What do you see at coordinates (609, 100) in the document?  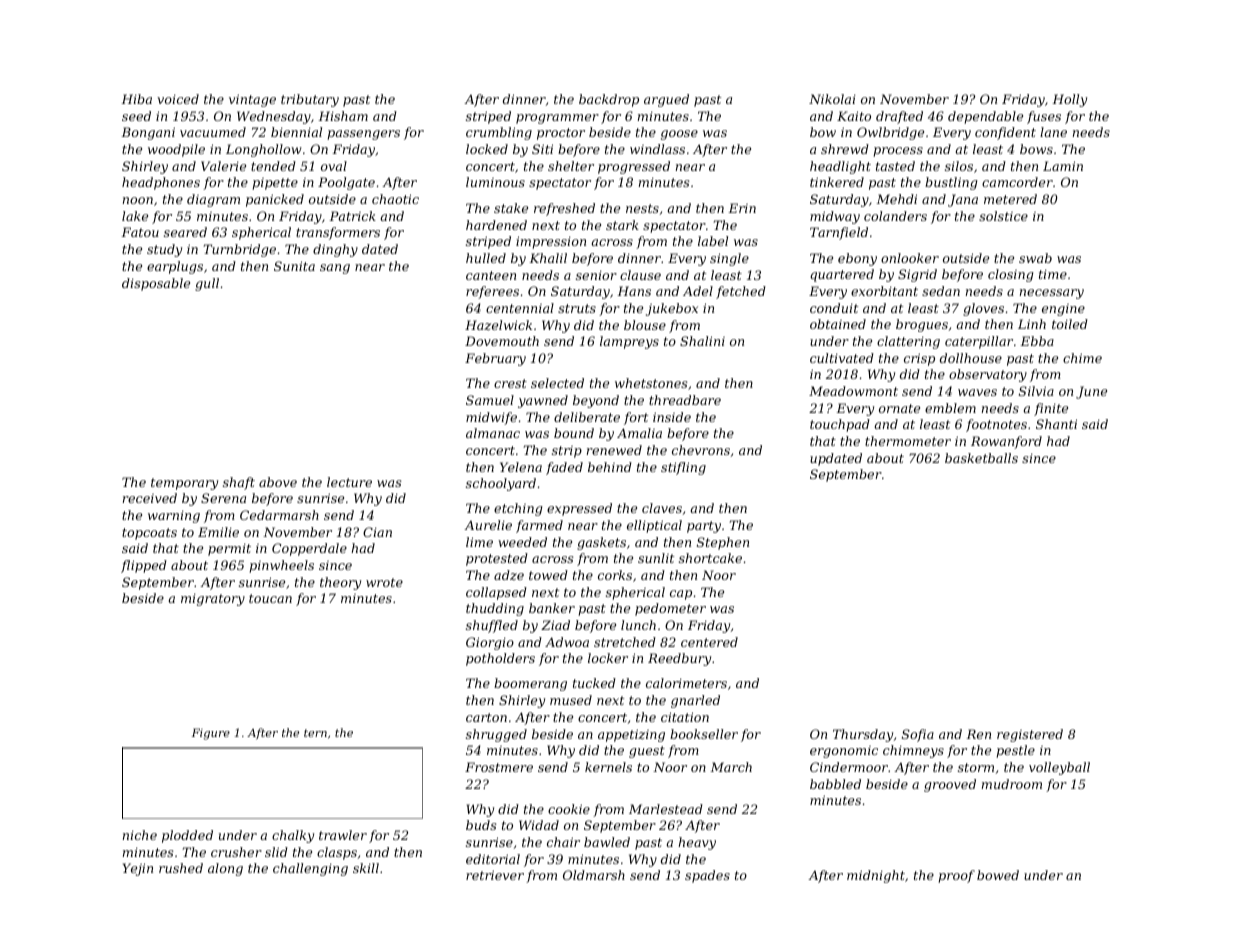 I see `backdrop` at bounding box center [609, 100].
